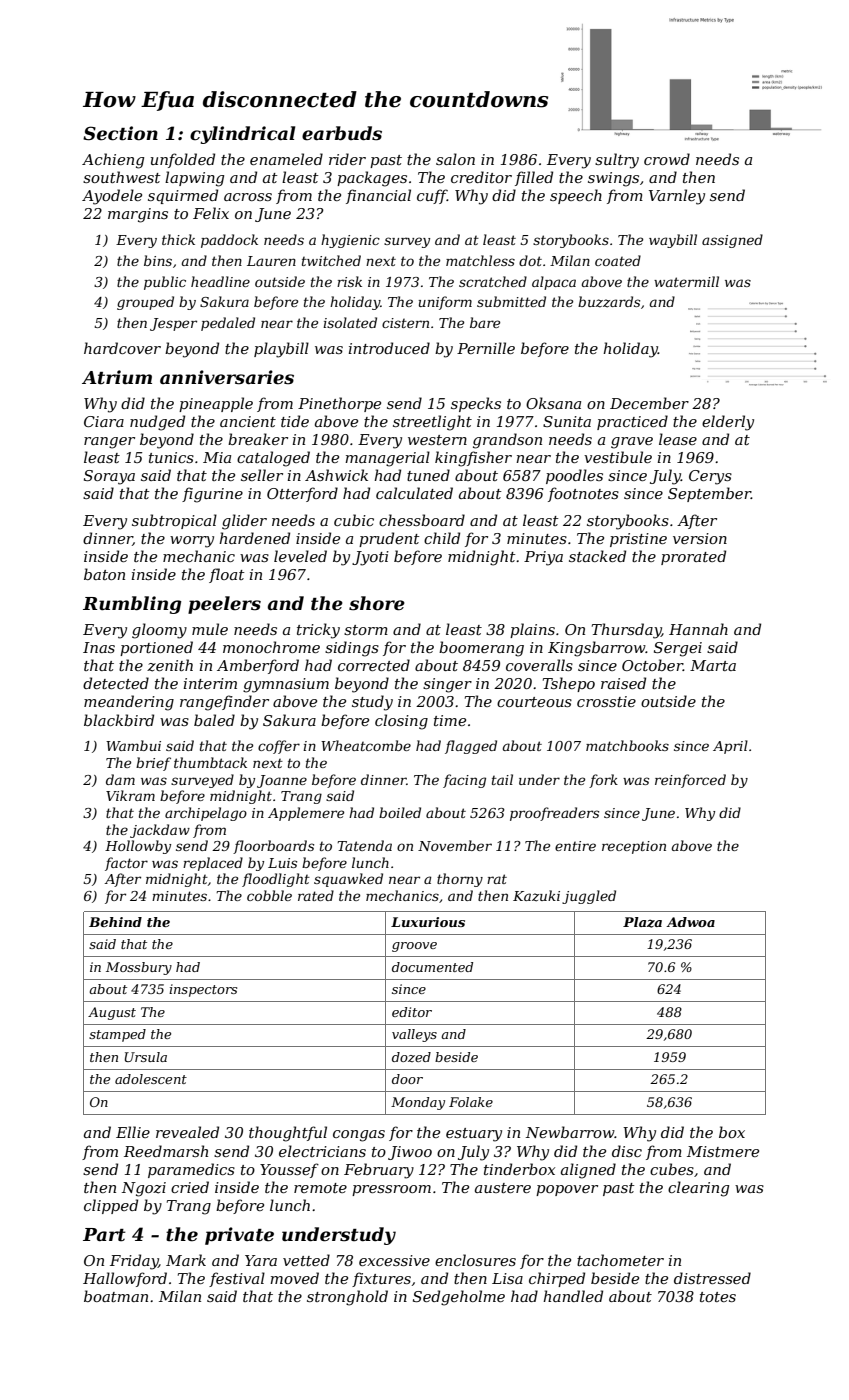  I want to click on hardened, so click(254, 538).
